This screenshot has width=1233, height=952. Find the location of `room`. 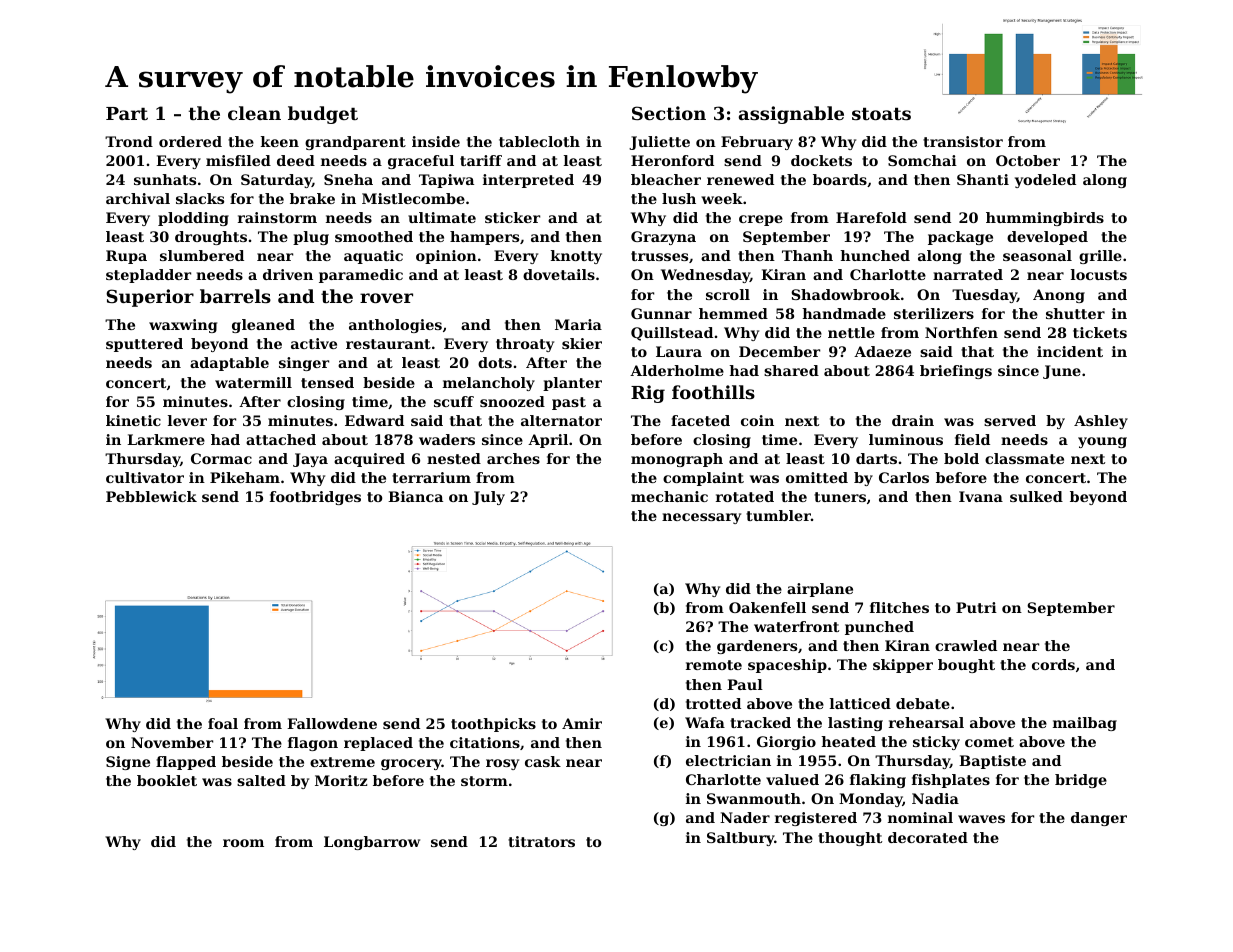

room is located at coordinates (243, 843).
